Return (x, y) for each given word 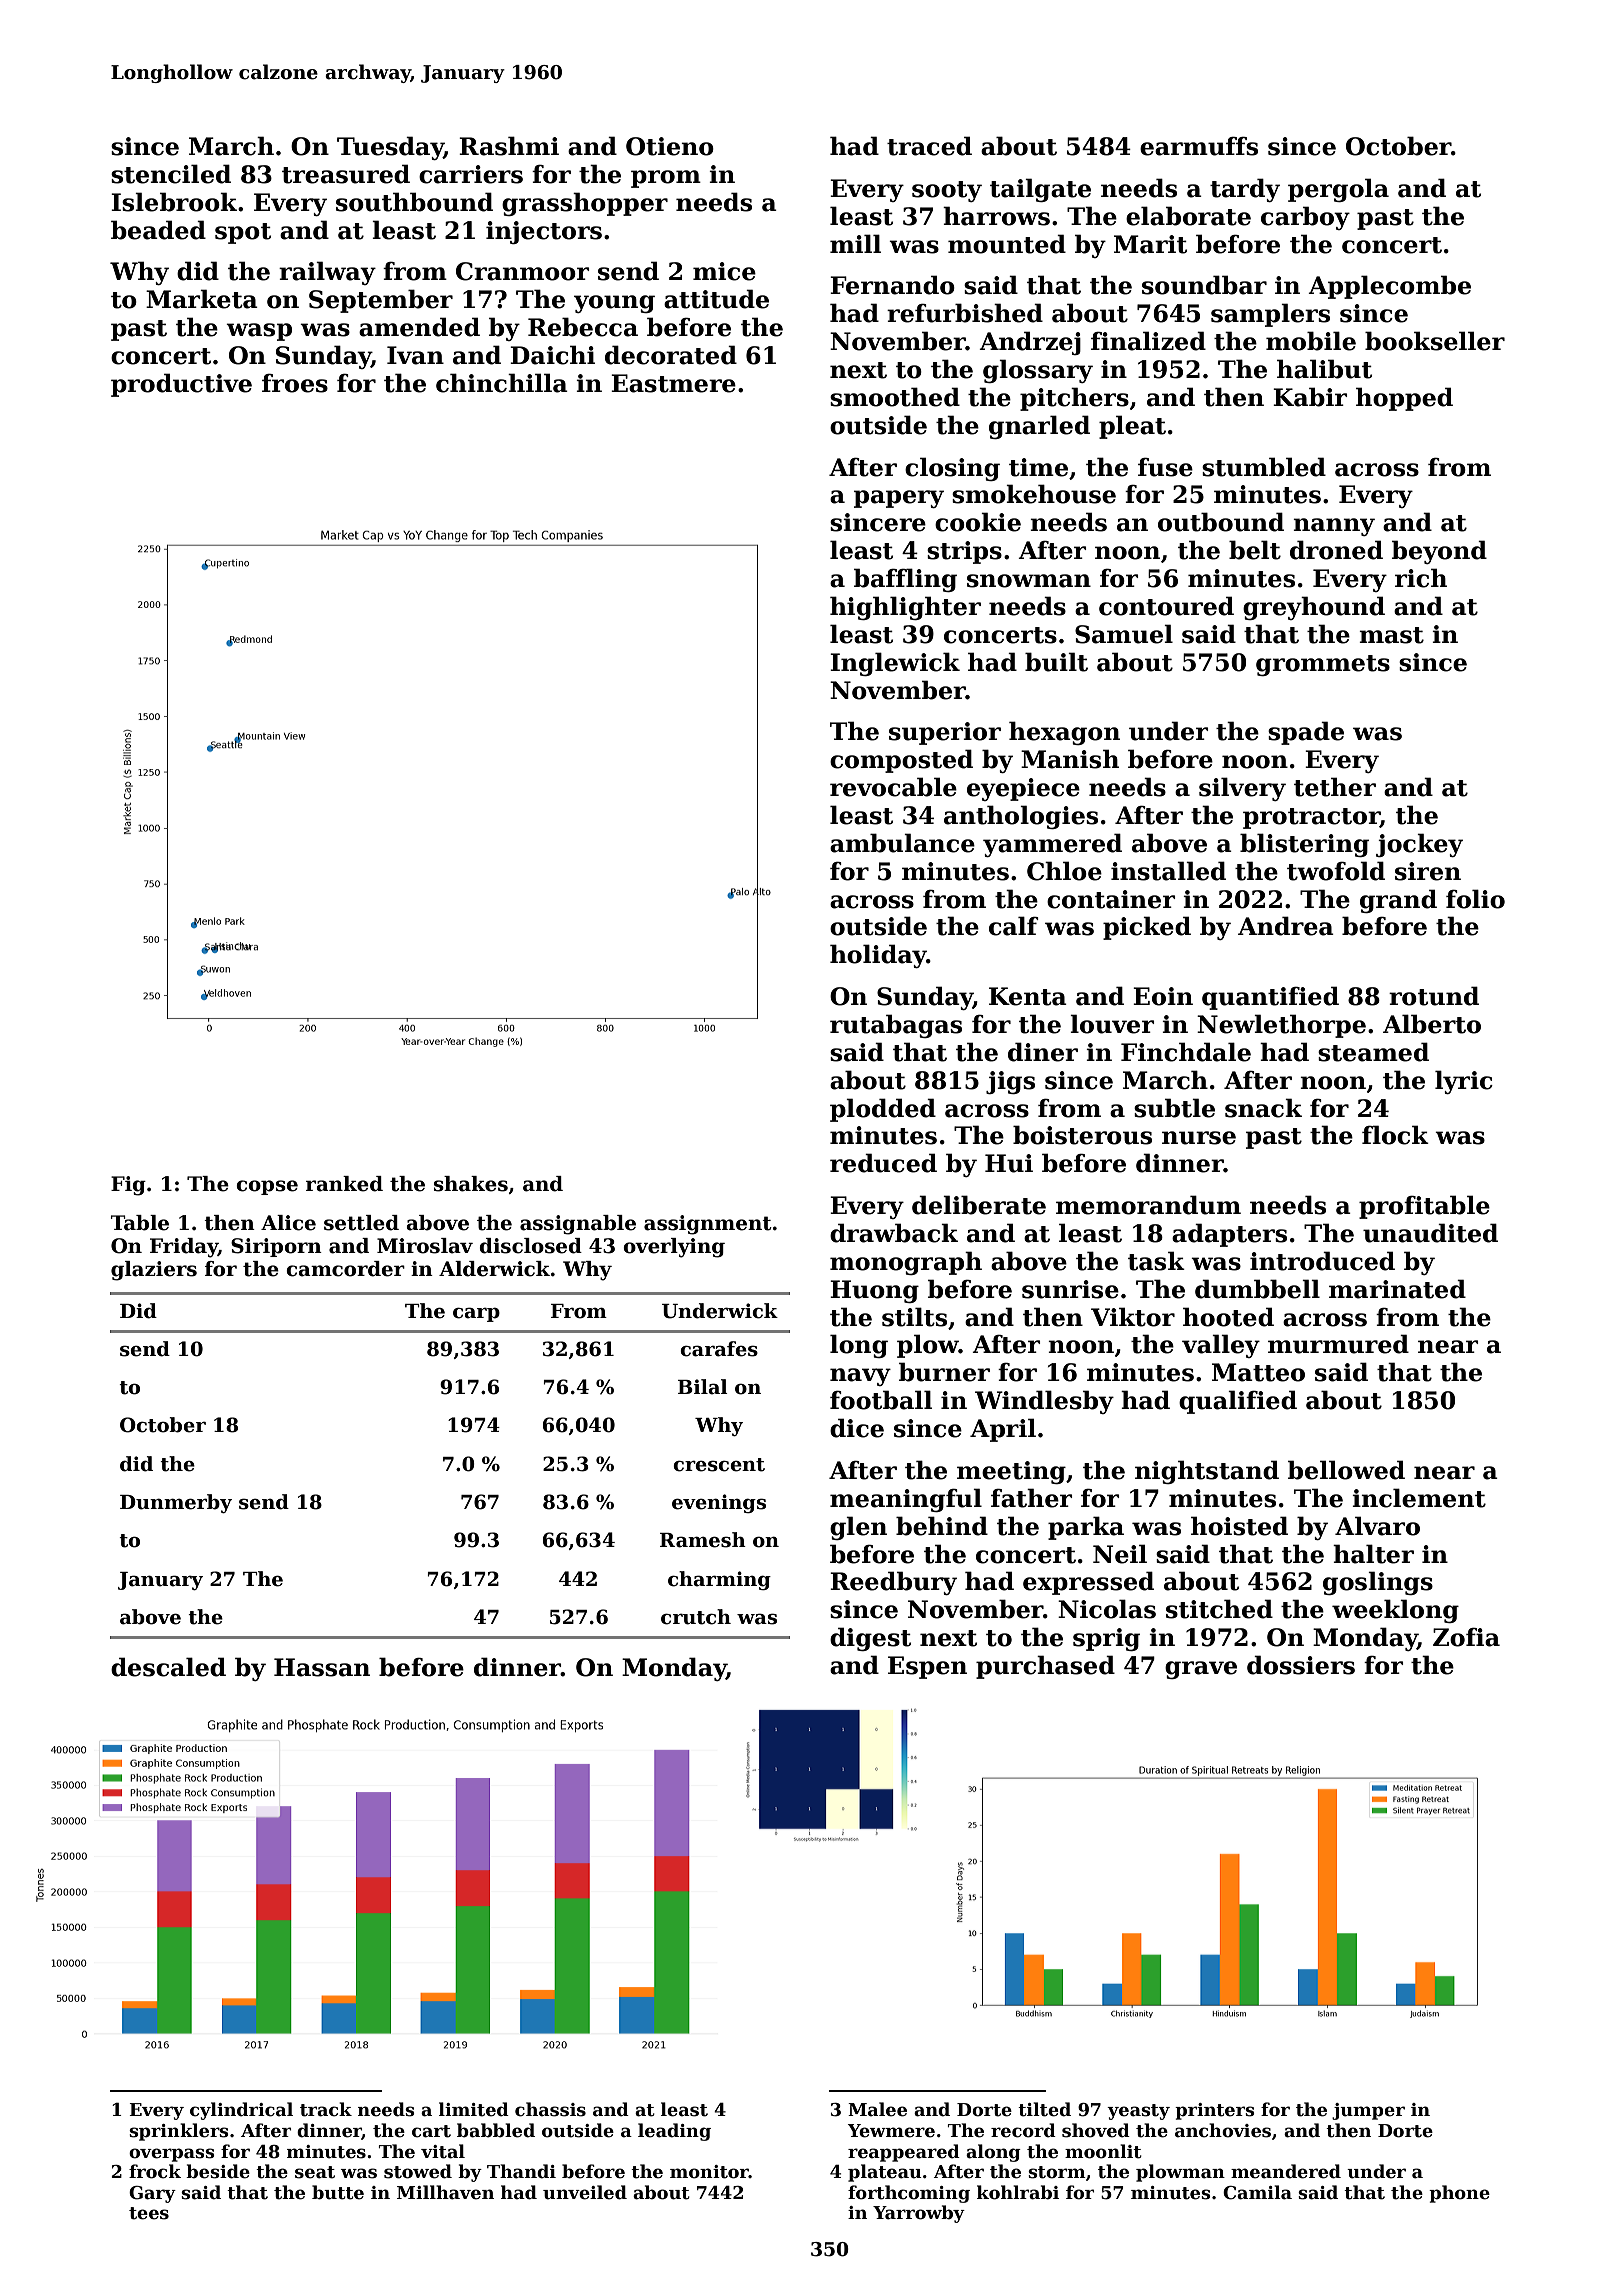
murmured (1338, 1344)
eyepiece (1023, 789)
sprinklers (179, 2132)
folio (1475, 899)
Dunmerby (176, 1503)
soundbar (1204, 285)
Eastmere (673, 383)
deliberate (979, 1205)
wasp (259, 332)
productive (181, 385)
